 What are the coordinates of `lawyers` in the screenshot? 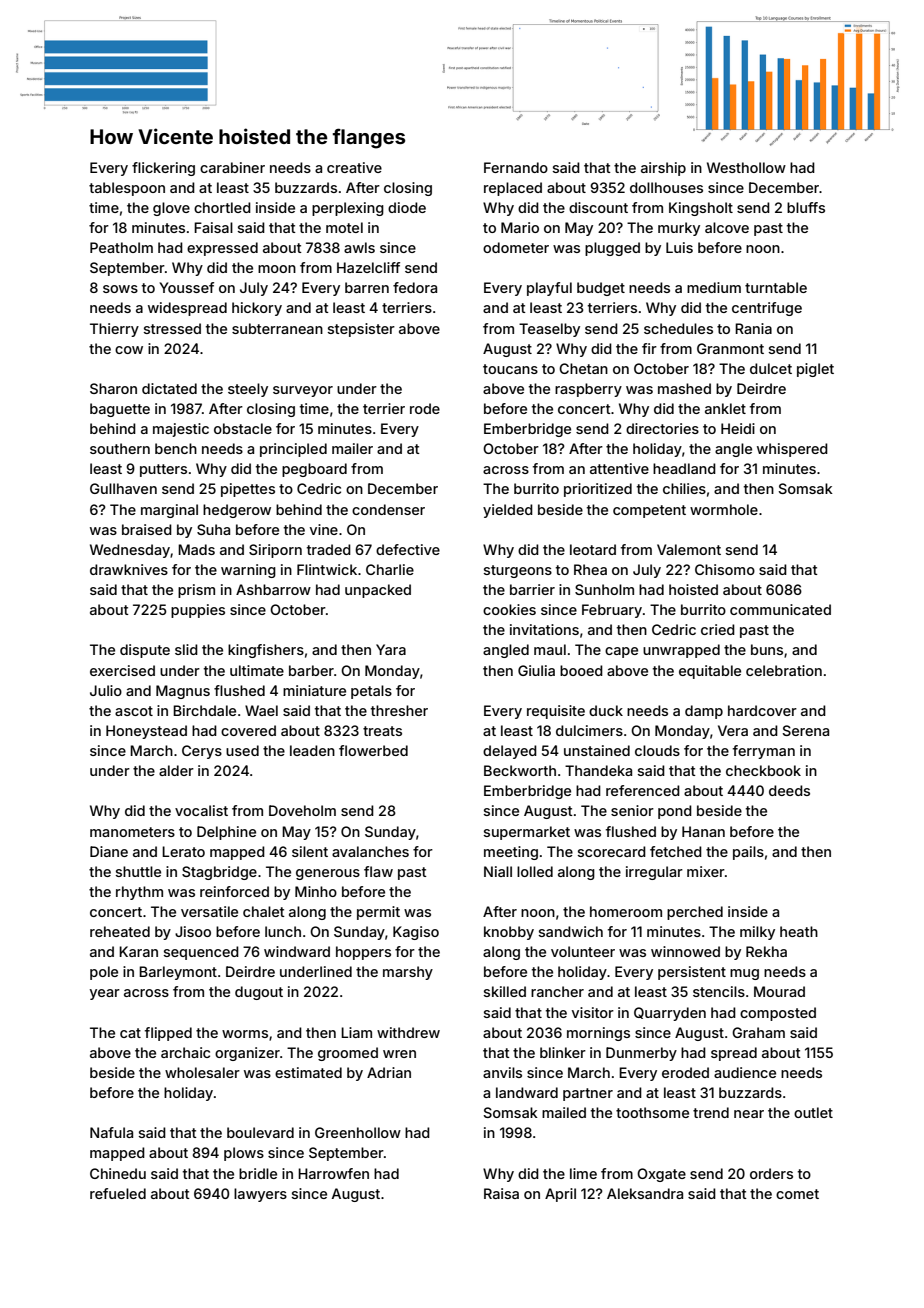 It's located at (260, 1195).
